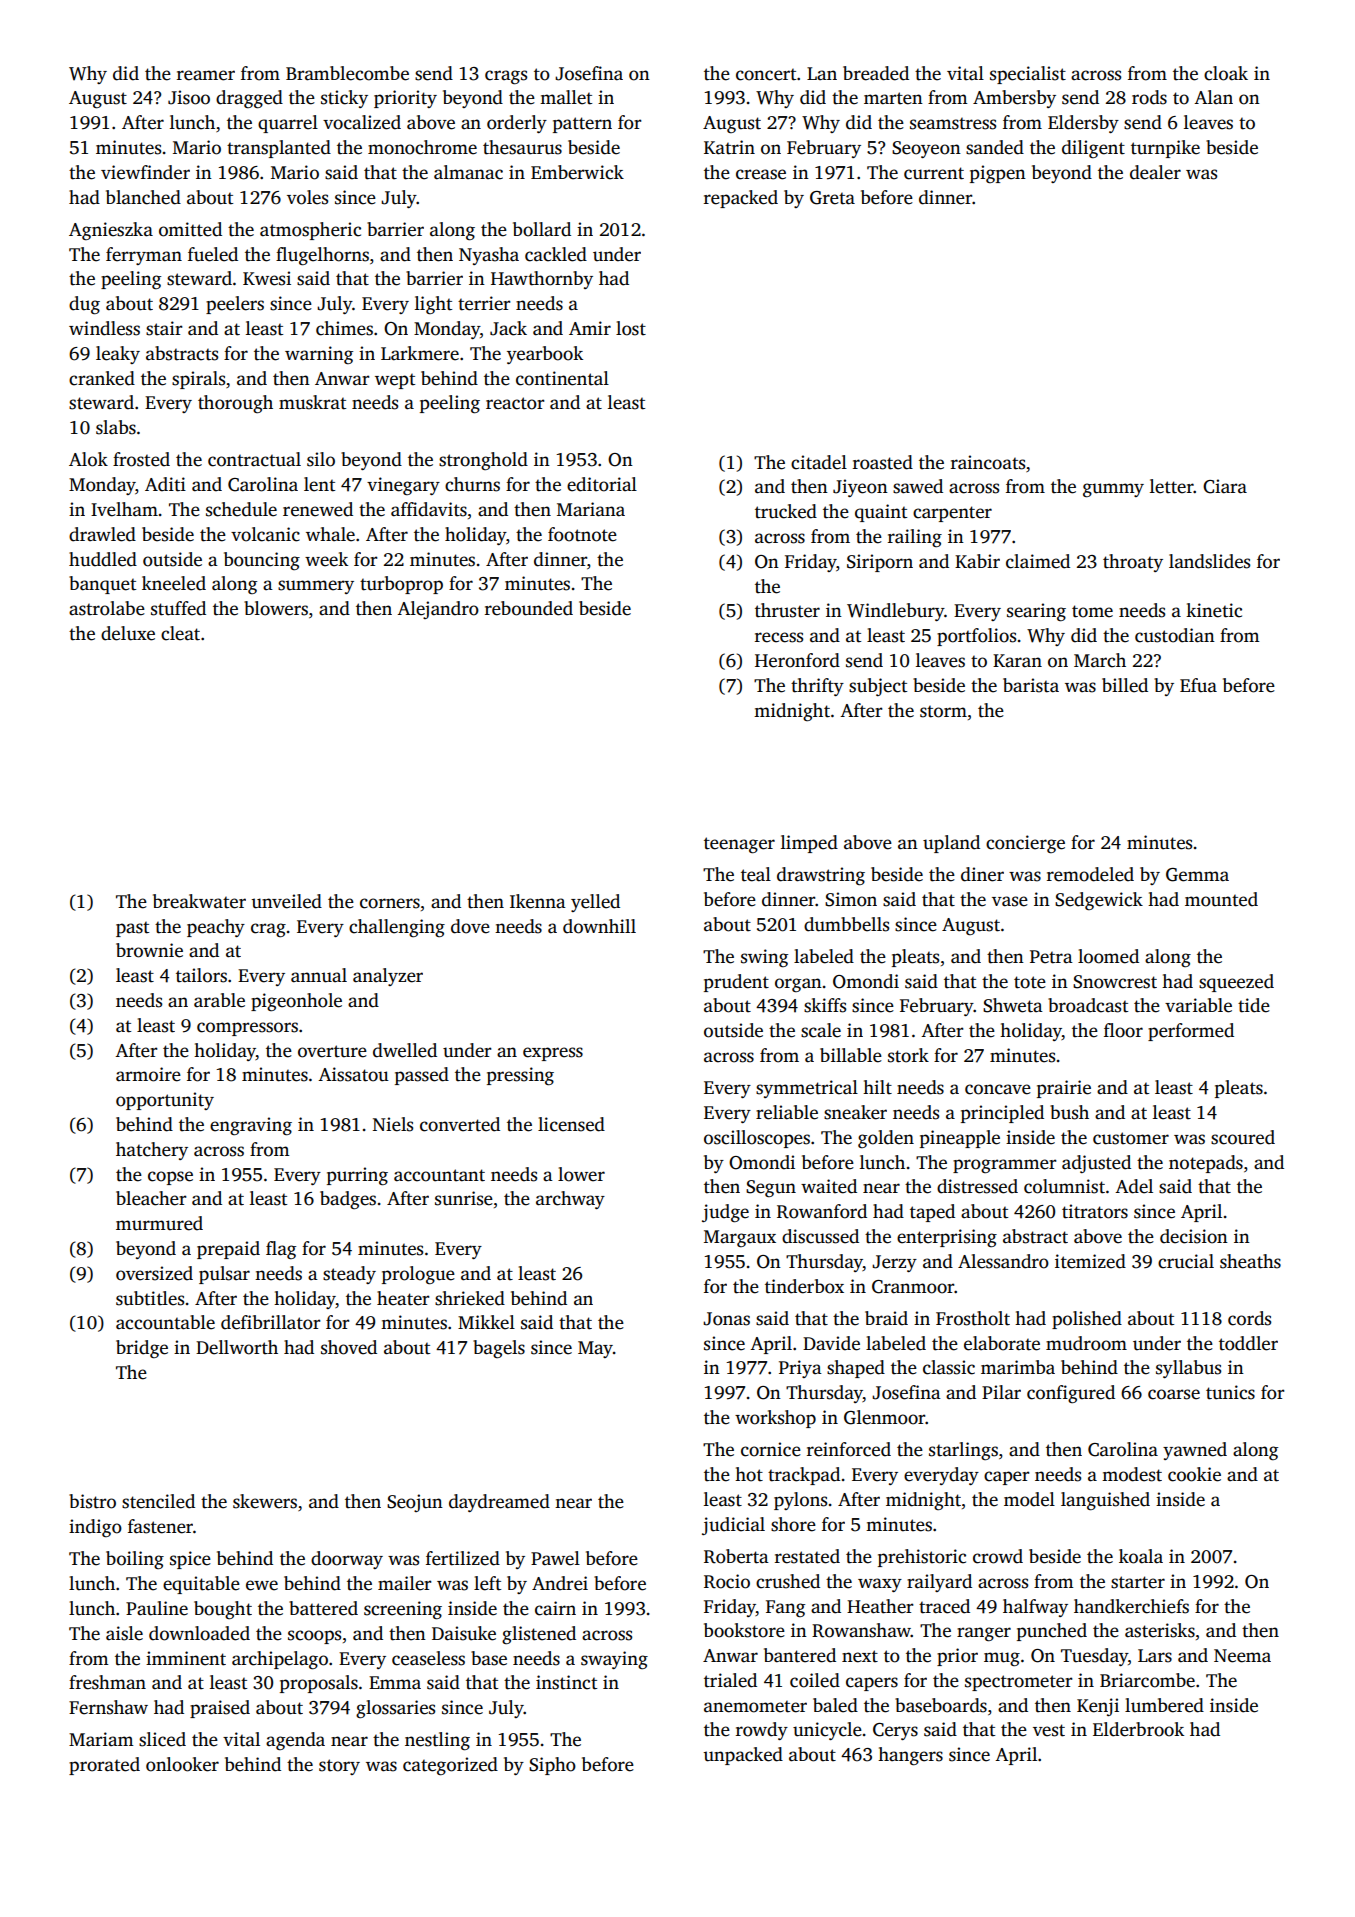 The height and width of the image is (1917, 1355). What do you see at coordinates (733, 1526) in the image?
I see `judicial` at bounding box center [733, 1526].
